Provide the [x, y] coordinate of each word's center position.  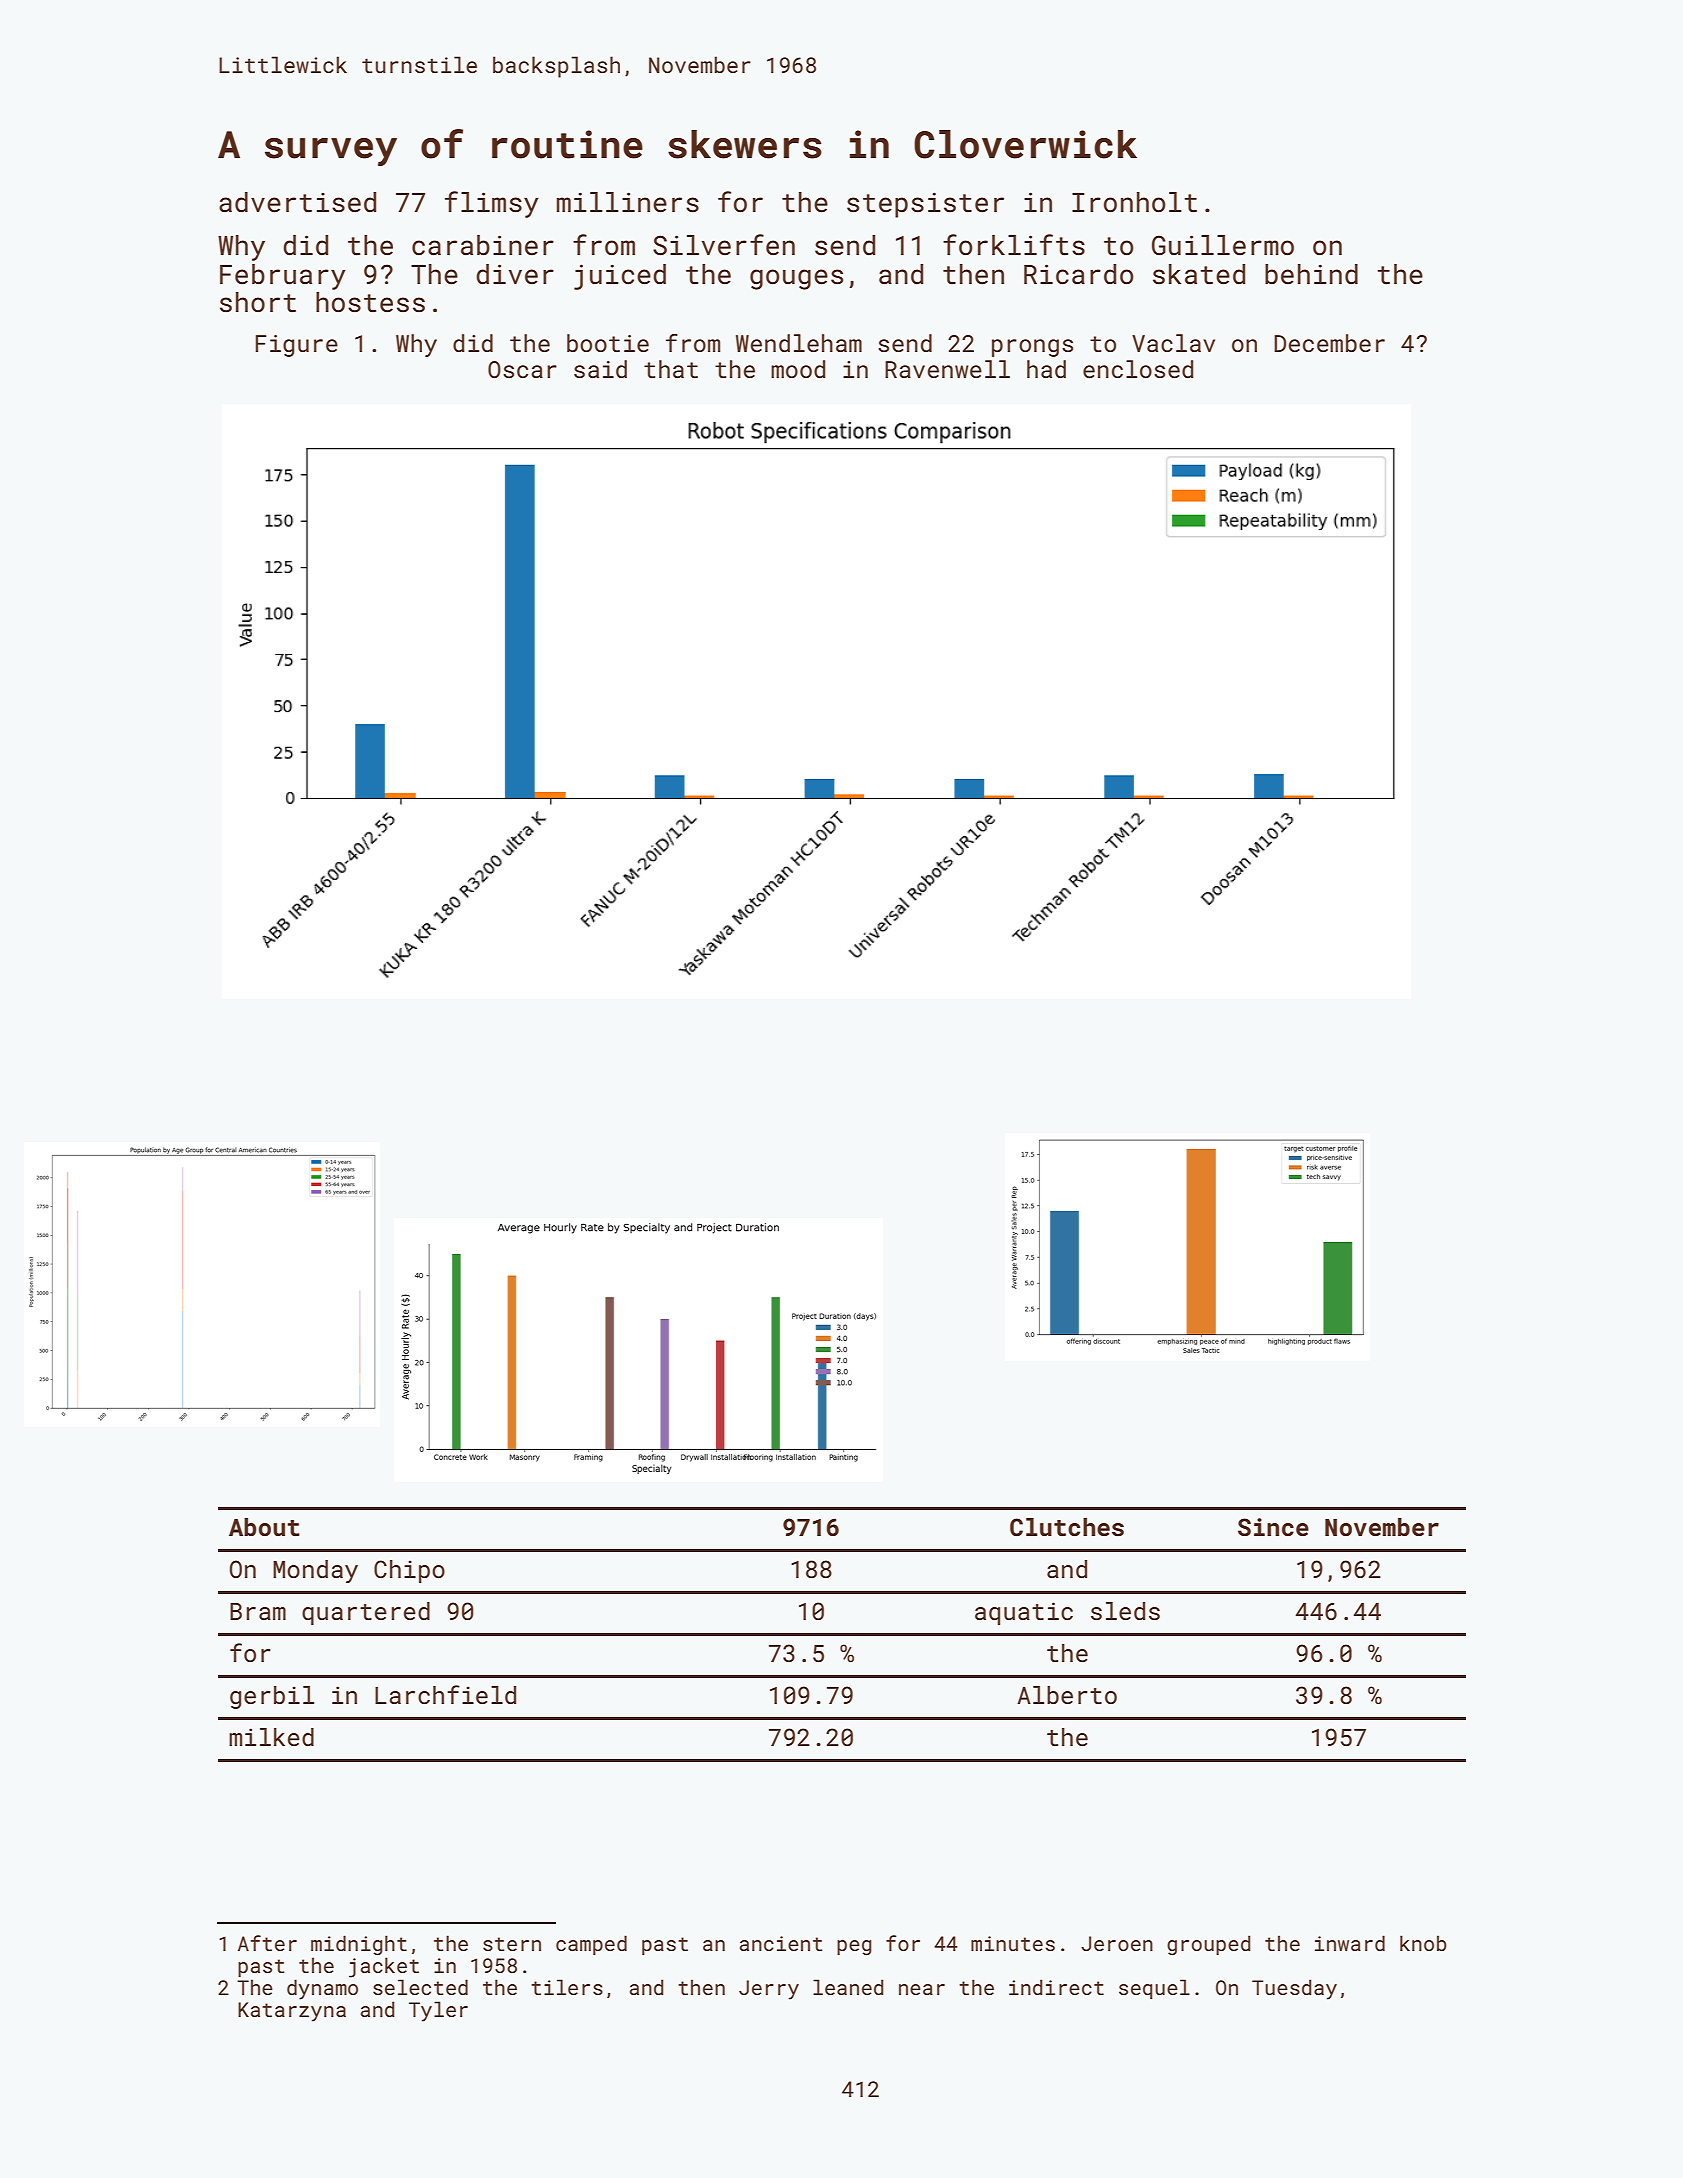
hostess [370, 302]
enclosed [1138, 369]
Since [1273, 1527]
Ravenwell [947, 369]
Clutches [1067, 1527]
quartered [366, 1613]
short [258, 302]
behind [1311, 274]
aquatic [1024, 1613]
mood [798, 369]
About [264, 1527]
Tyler [438, 2011]
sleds [1125, 1611]
